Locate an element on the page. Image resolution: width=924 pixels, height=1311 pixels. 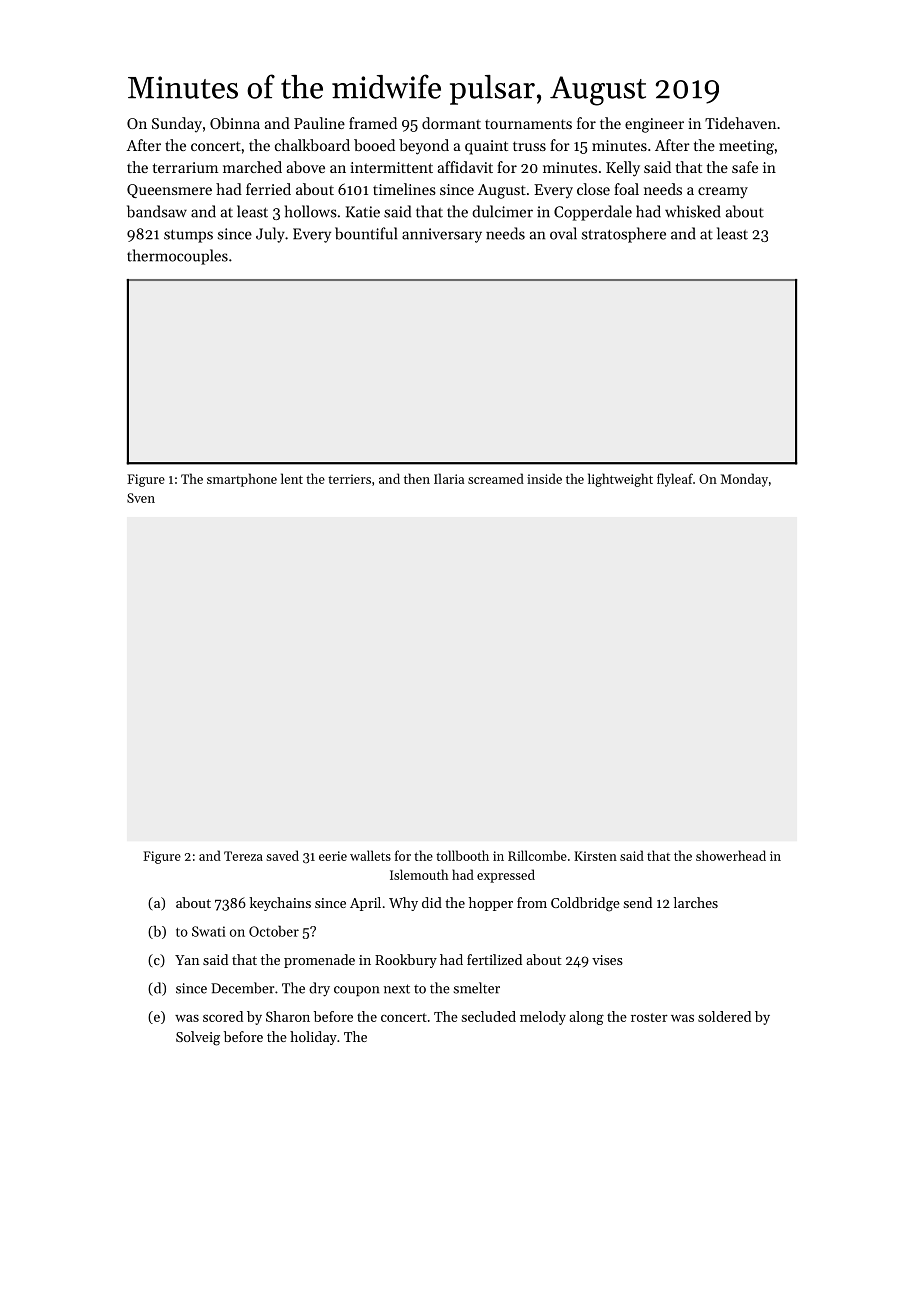
whisked is located at coordinates (693, 211).
